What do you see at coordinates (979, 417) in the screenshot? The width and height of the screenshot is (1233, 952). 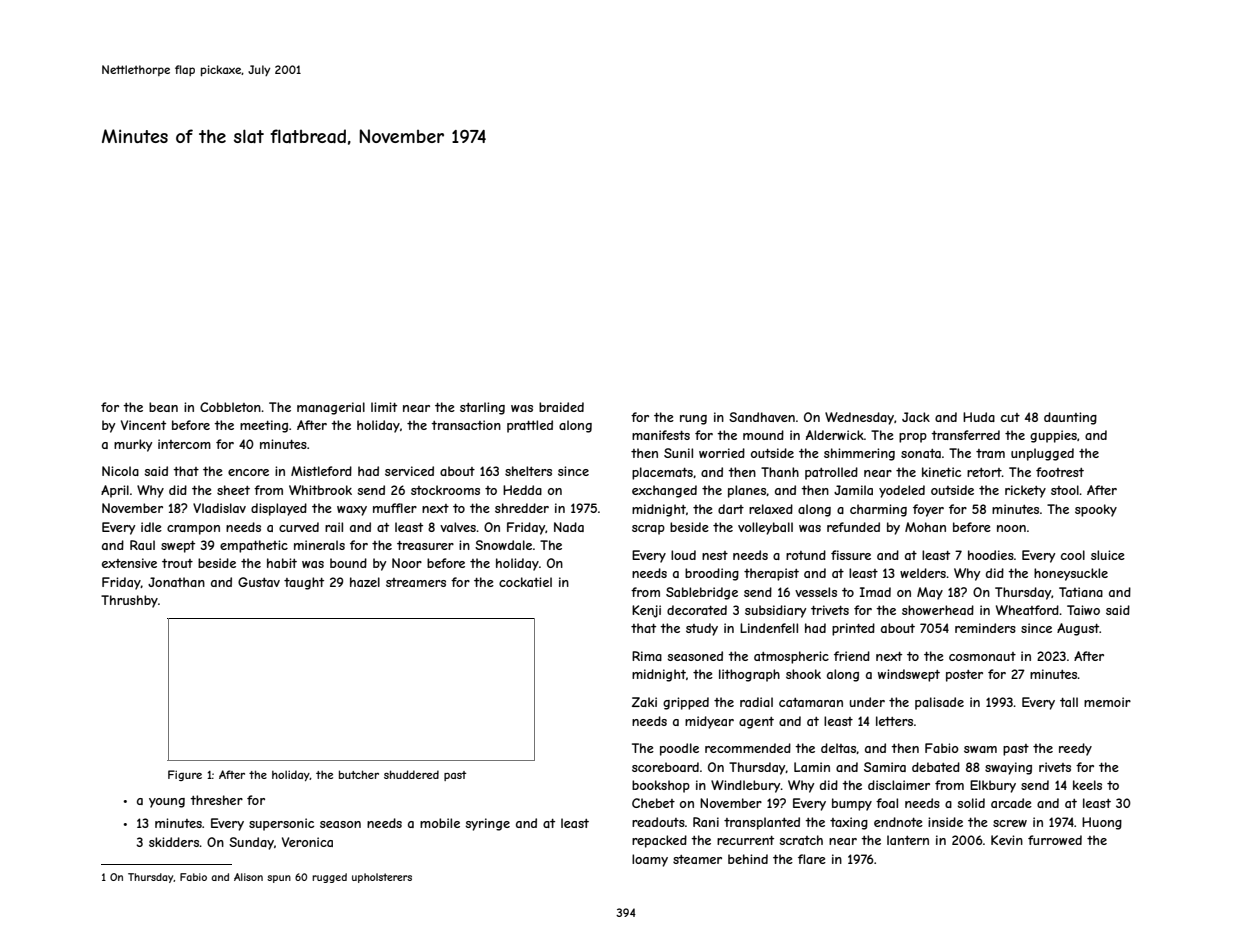 I see `Huda` at bounding box center [979, 417].
